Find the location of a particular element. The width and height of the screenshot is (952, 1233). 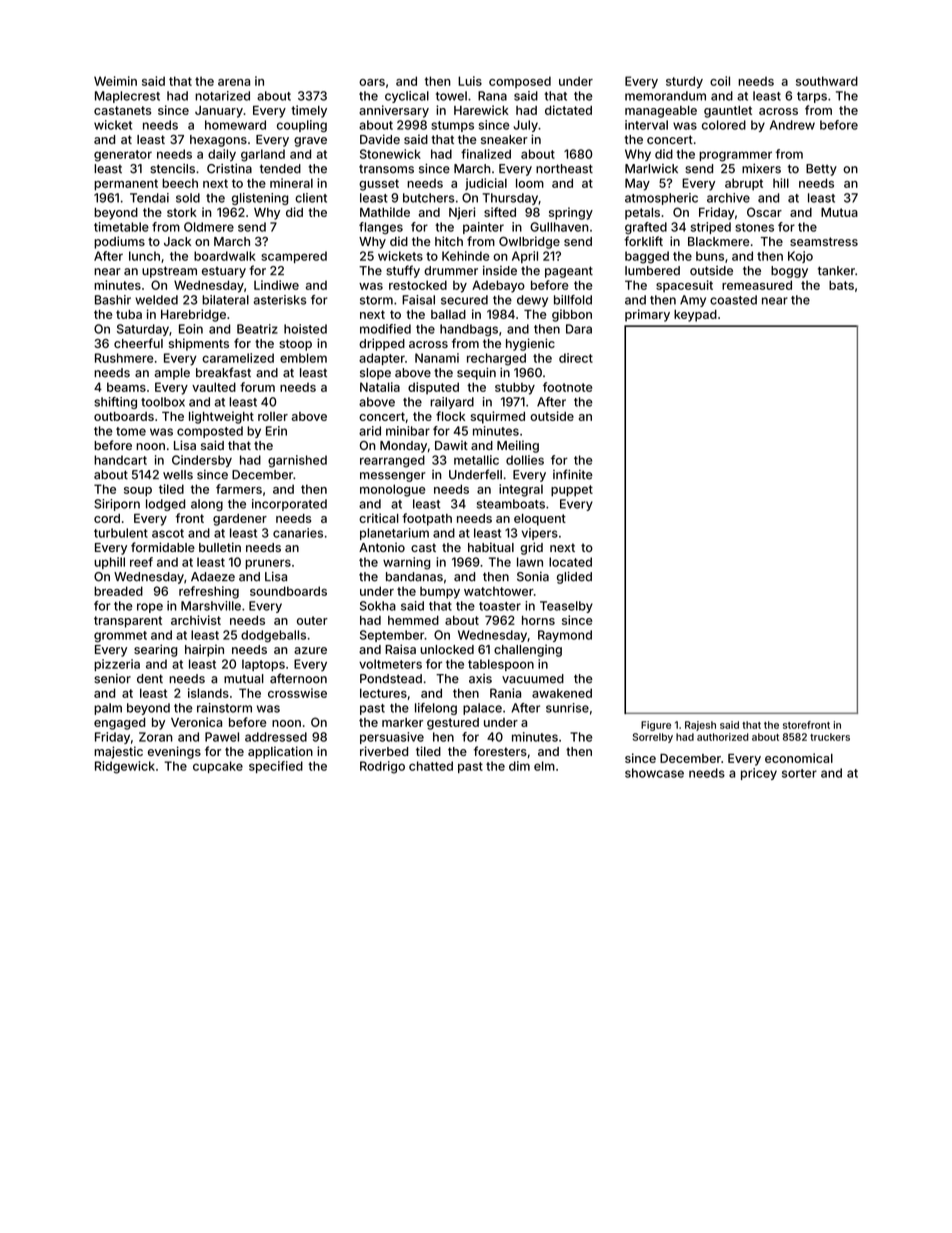

arena is located at coordinates (234, 82).
